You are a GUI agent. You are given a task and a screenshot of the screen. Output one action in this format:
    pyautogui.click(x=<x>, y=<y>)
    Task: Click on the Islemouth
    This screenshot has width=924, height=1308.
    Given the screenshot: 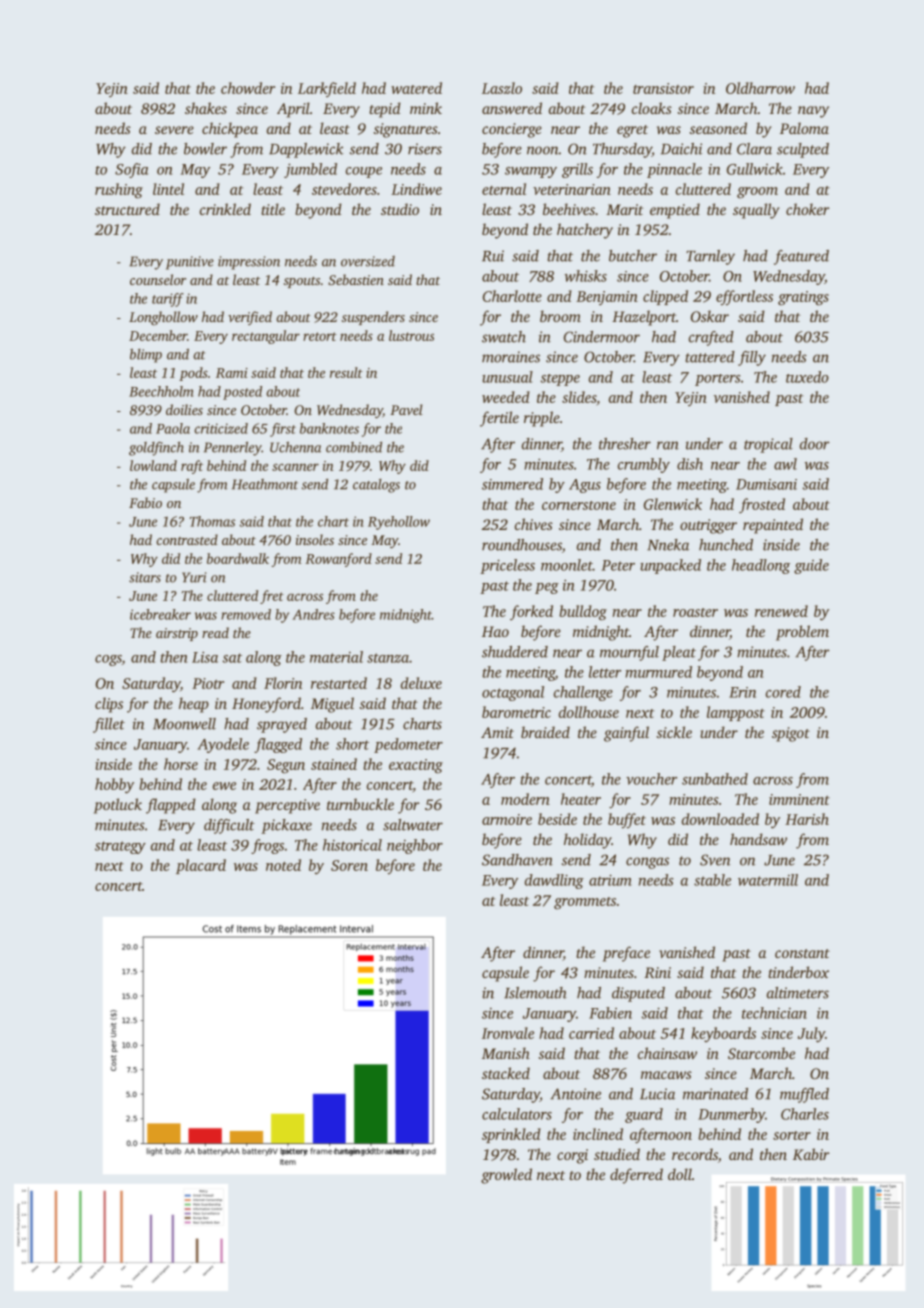 What is the action you would take?
    pyautogui.click(x=535, y=993)
